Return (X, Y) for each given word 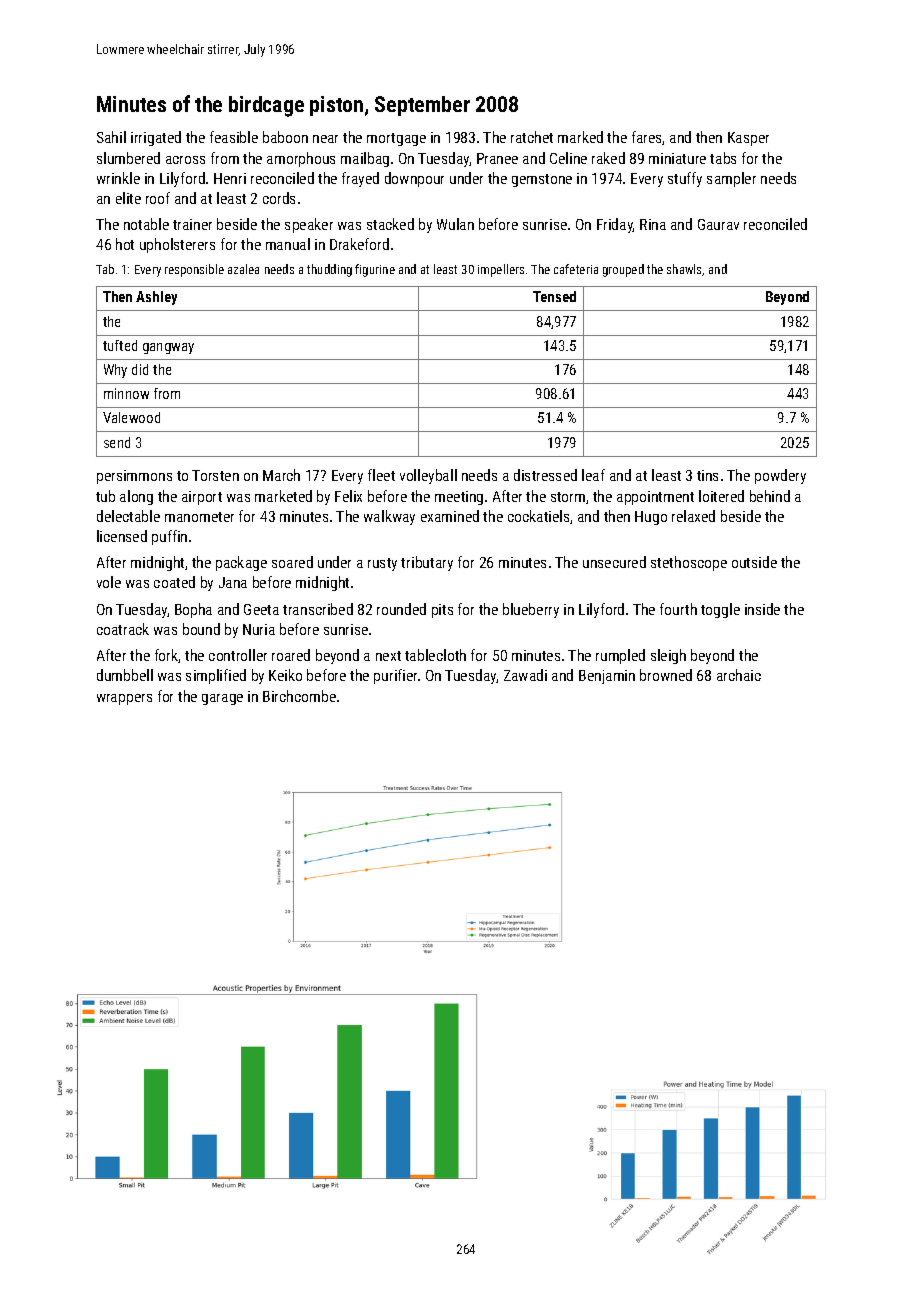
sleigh (668, 656)
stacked (390, 224)
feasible (234, 137)
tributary (427, 563)
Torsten (215, 475)
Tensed (554, 296)
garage (222, 699)
